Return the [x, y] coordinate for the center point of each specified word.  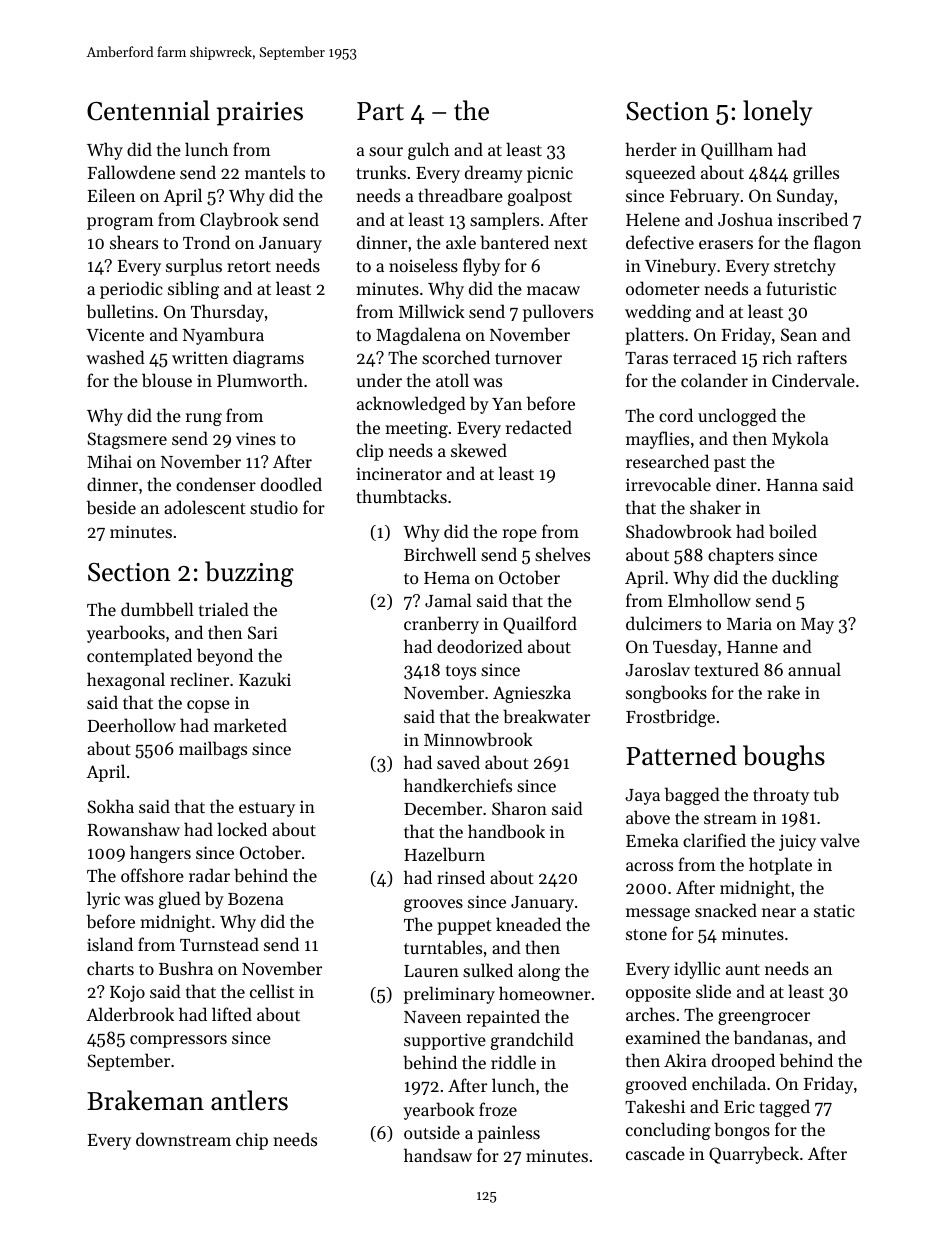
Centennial [148, 110]
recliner [199, 679]
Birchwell [440, 554]
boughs [784, 758]
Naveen [432, 1017]
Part [380, 111]
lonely [777, 113]
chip [252, 1141]
